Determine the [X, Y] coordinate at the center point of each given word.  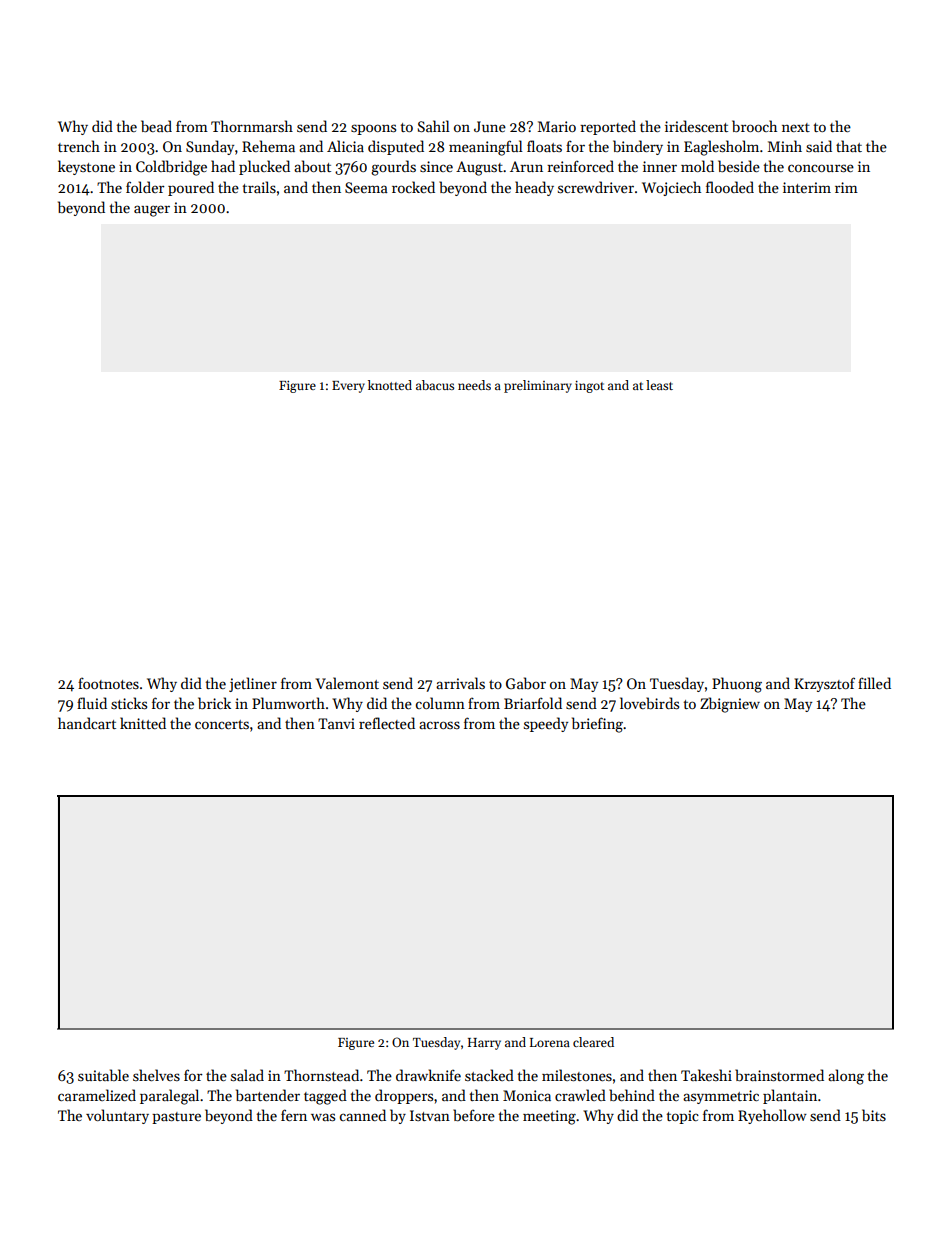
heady [534, 188]
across [439, 725]
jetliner [253, 684]
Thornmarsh [252, 126]
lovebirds [649, 703]
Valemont [347, 683]
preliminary [538, 386]
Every [348, 387]
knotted [390, 385]
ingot [589, 386]
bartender [268, 1095]
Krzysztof [824, 684]
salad [247, 1075]
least [659, 385]
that [849, 146]
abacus [435, 385]
